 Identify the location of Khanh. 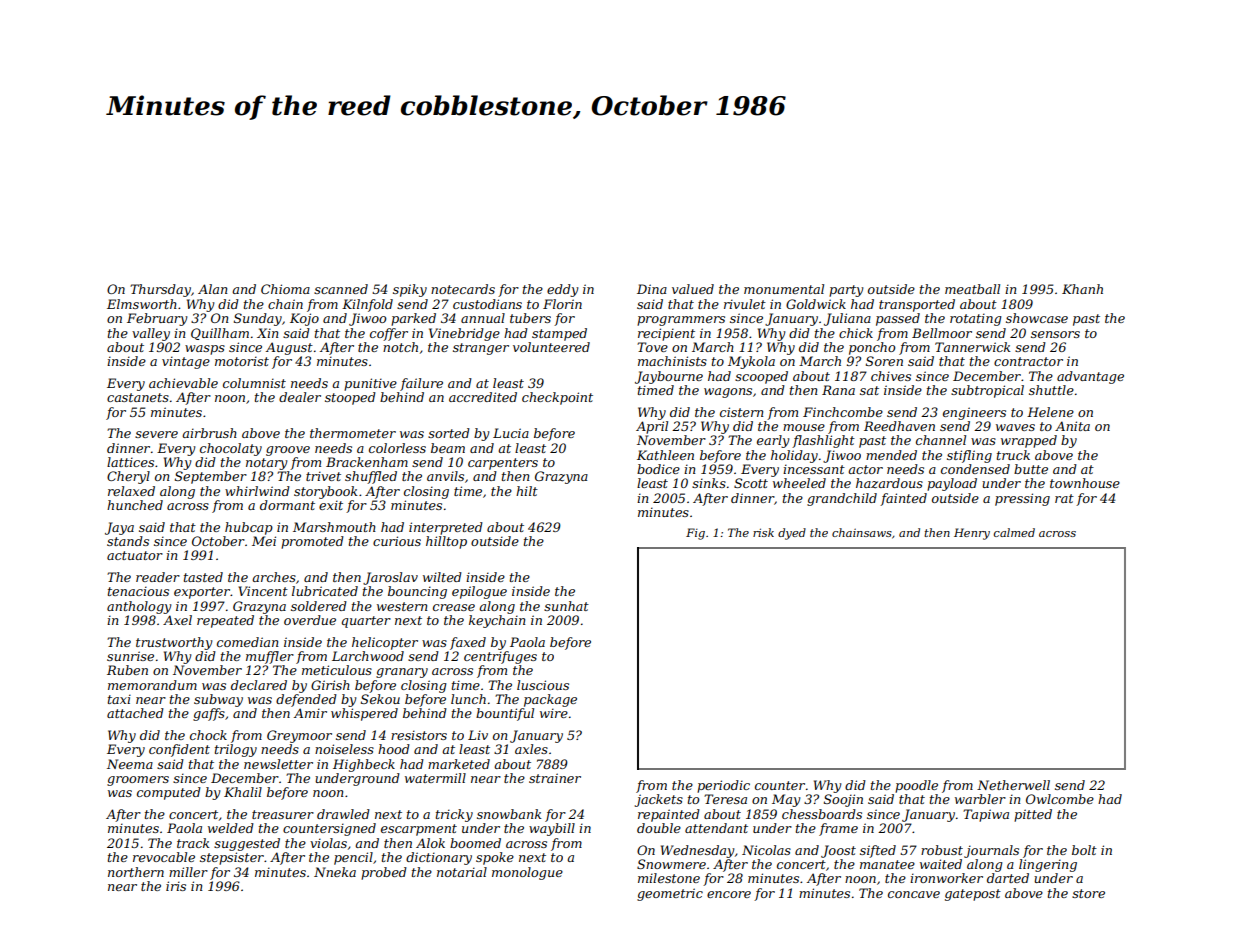
(1082, 289).
